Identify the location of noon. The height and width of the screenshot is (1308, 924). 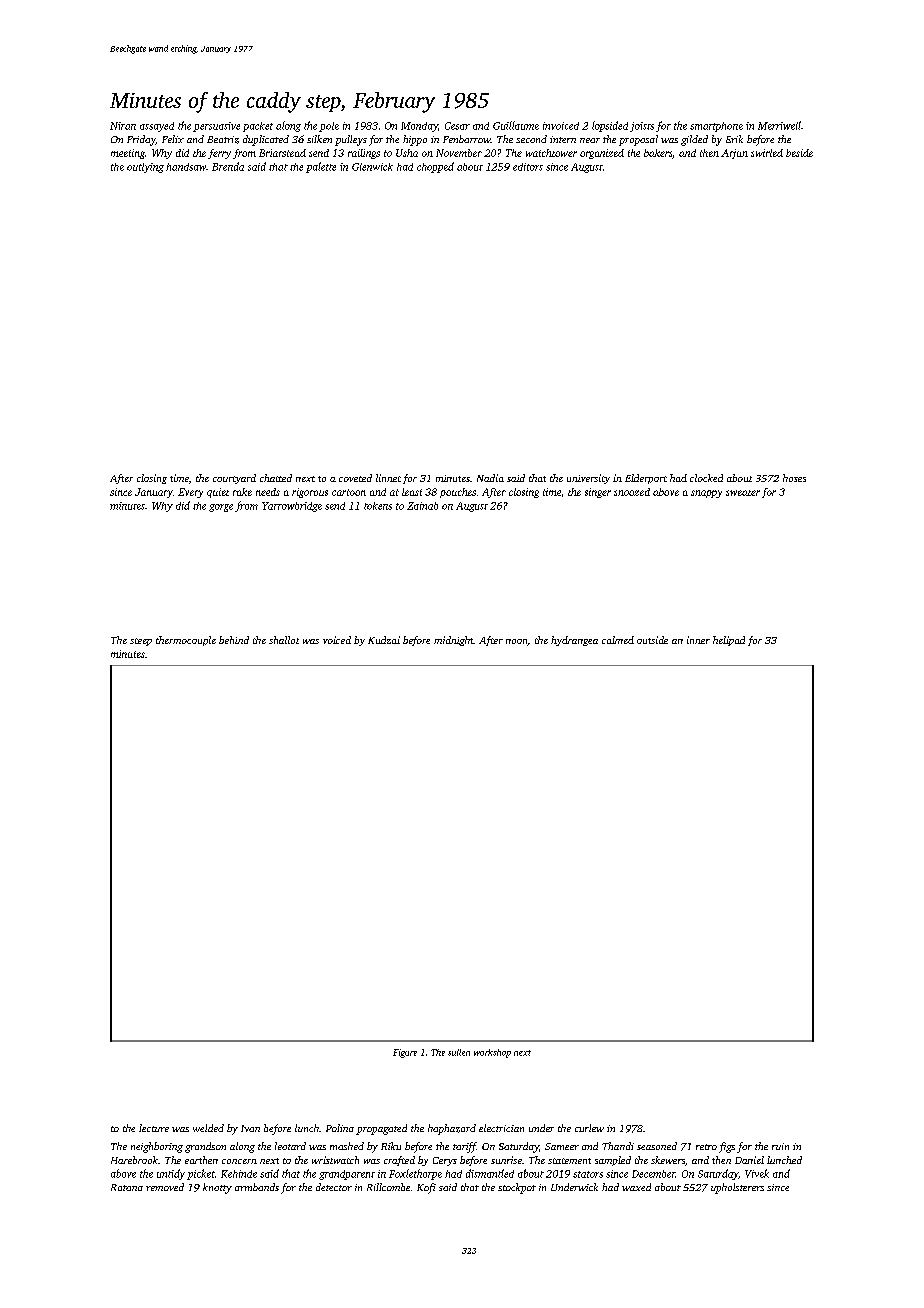
(517, 642).
